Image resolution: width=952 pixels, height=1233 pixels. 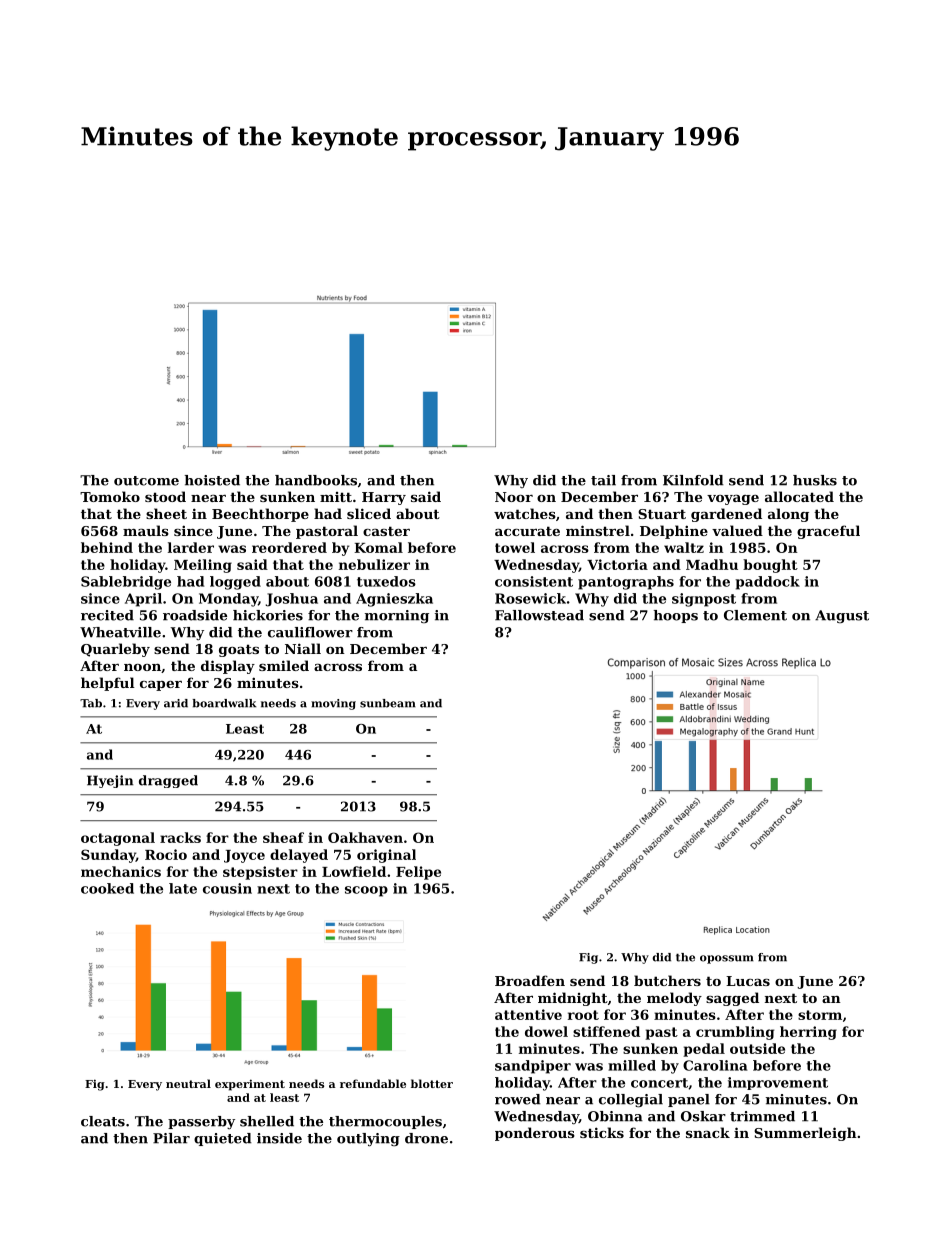 I want to click on hoops, so click(x=676, y=616).
